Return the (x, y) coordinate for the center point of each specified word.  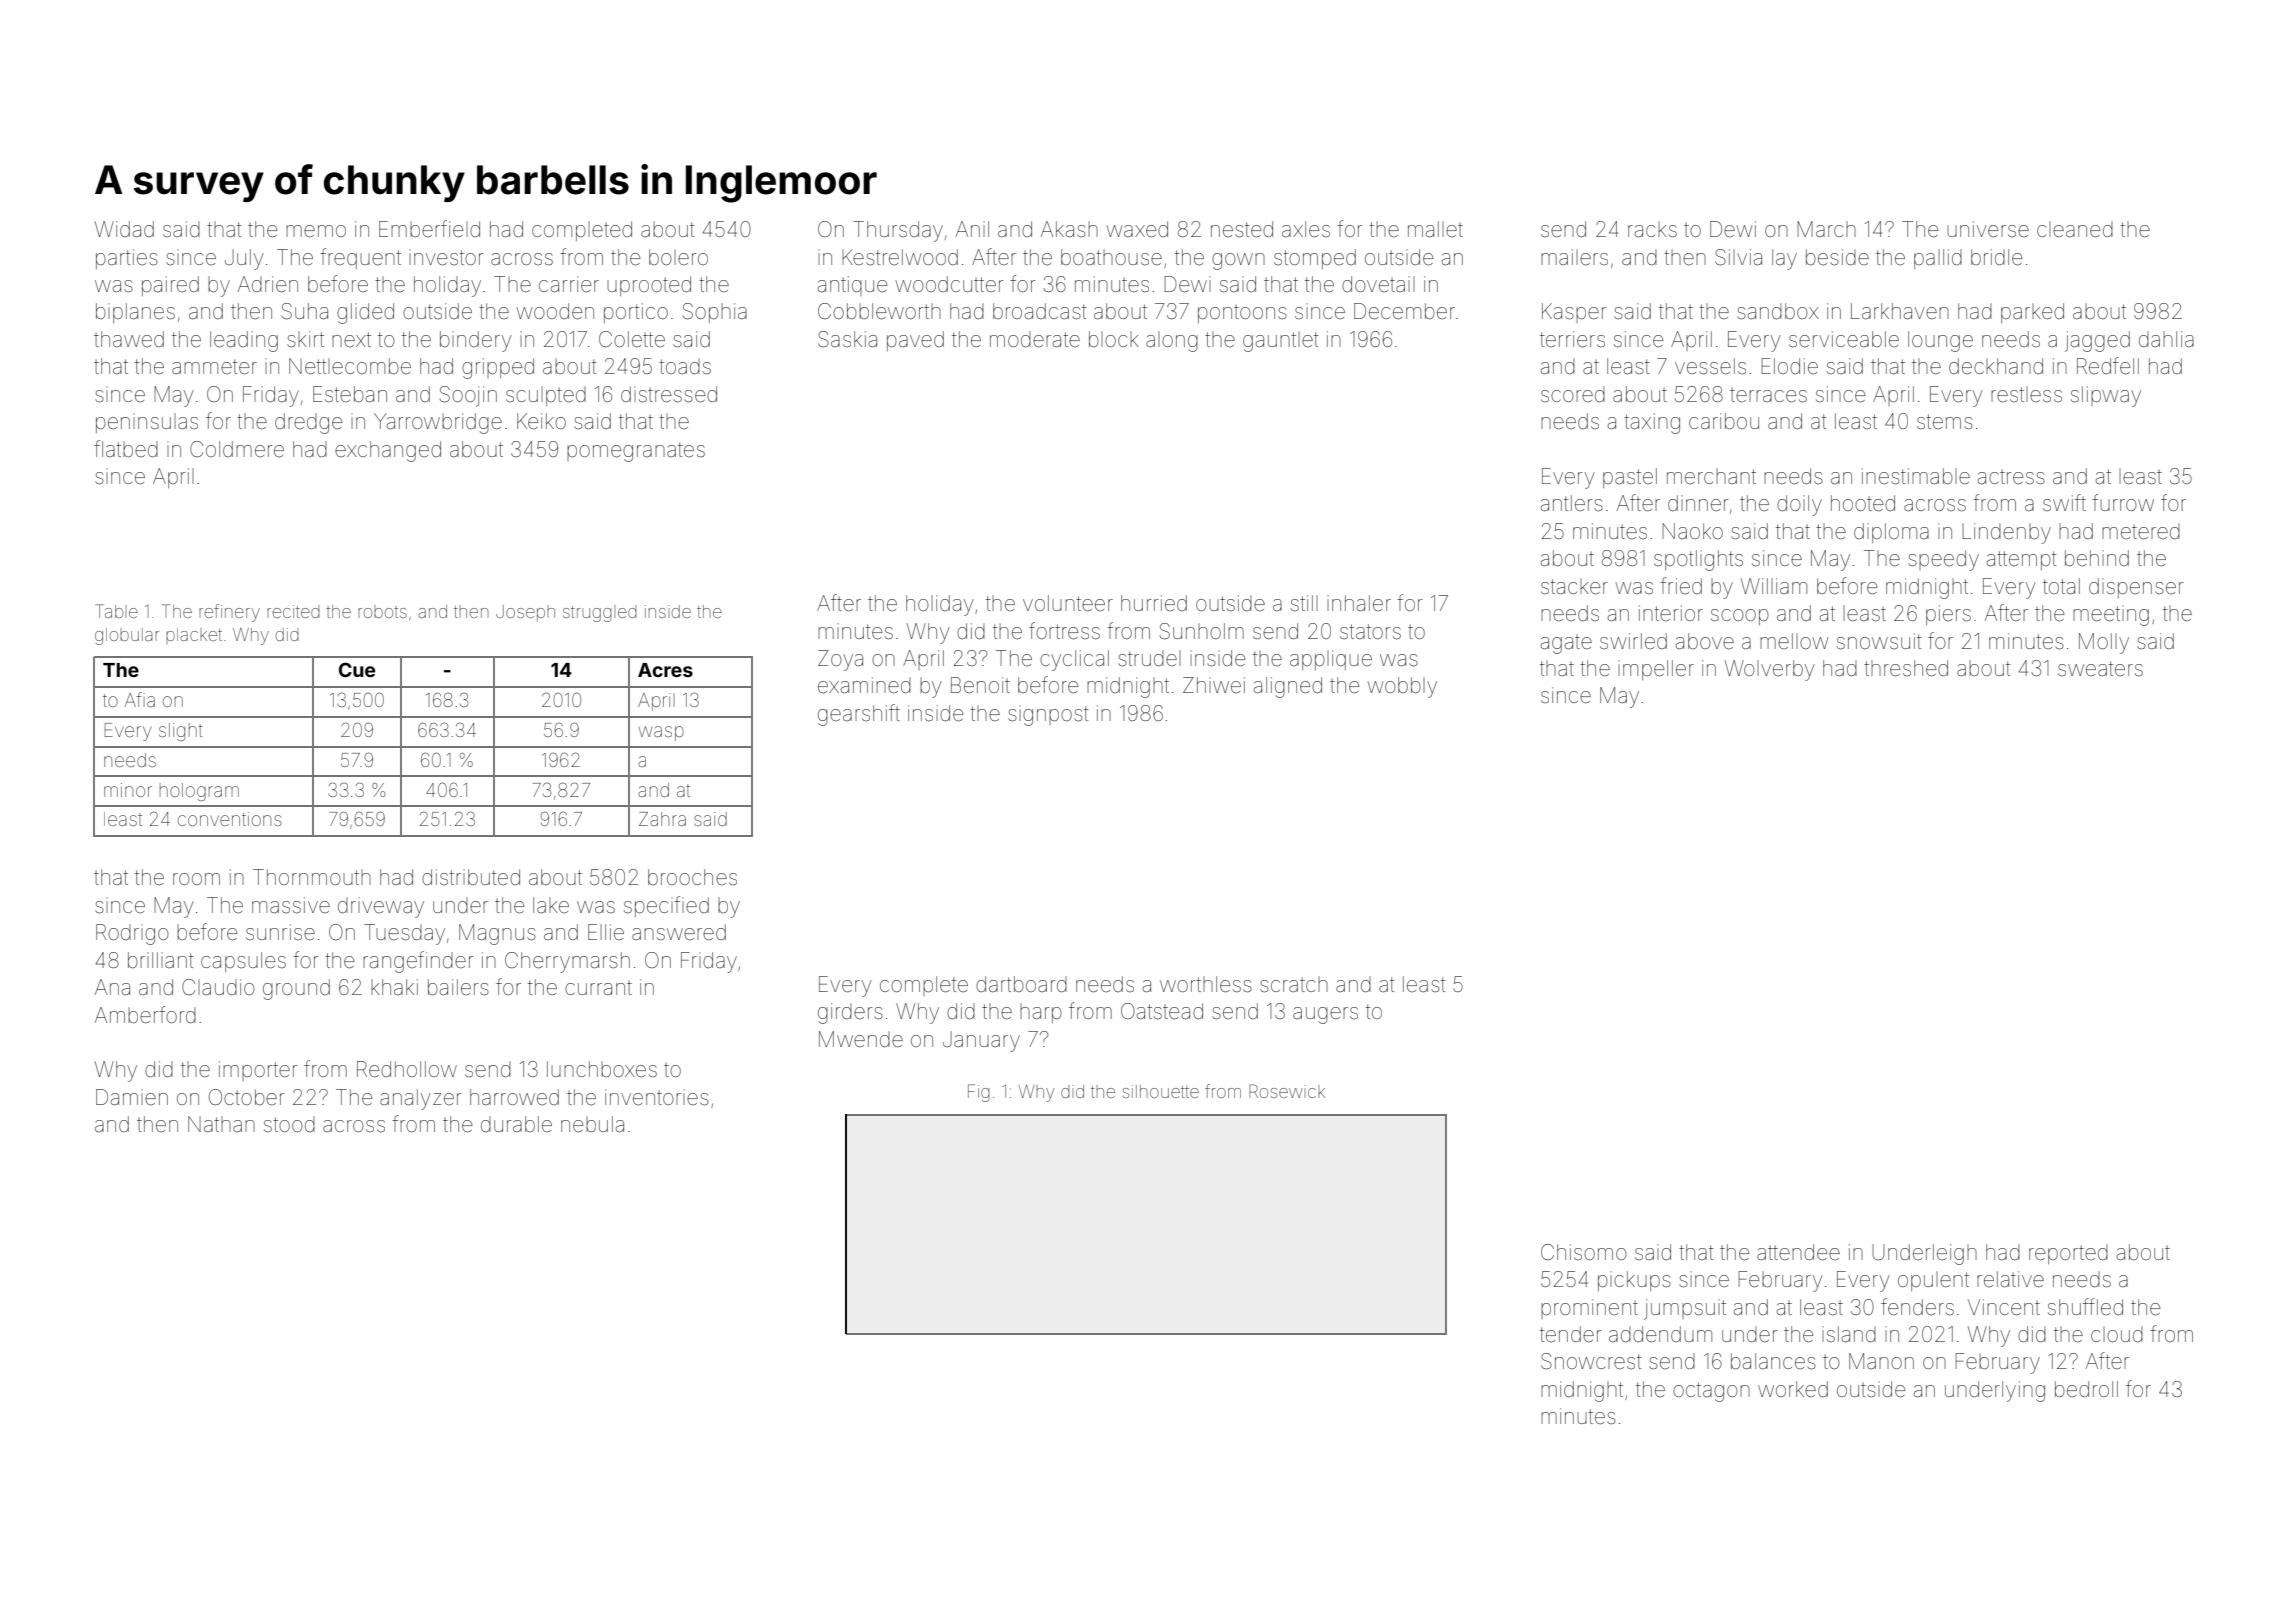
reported (2068, 1254)
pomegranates (636, 452)
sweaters (2100, 668)
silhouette (1161, 1091)
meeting (2111, 615)
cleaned (2075, 230)
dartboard (1021, 984)
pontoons (1242, 314)
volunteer (1068, 603)
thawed (129, 339)
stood (289, 1124)
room (196, 879)
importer (258, 1071)
